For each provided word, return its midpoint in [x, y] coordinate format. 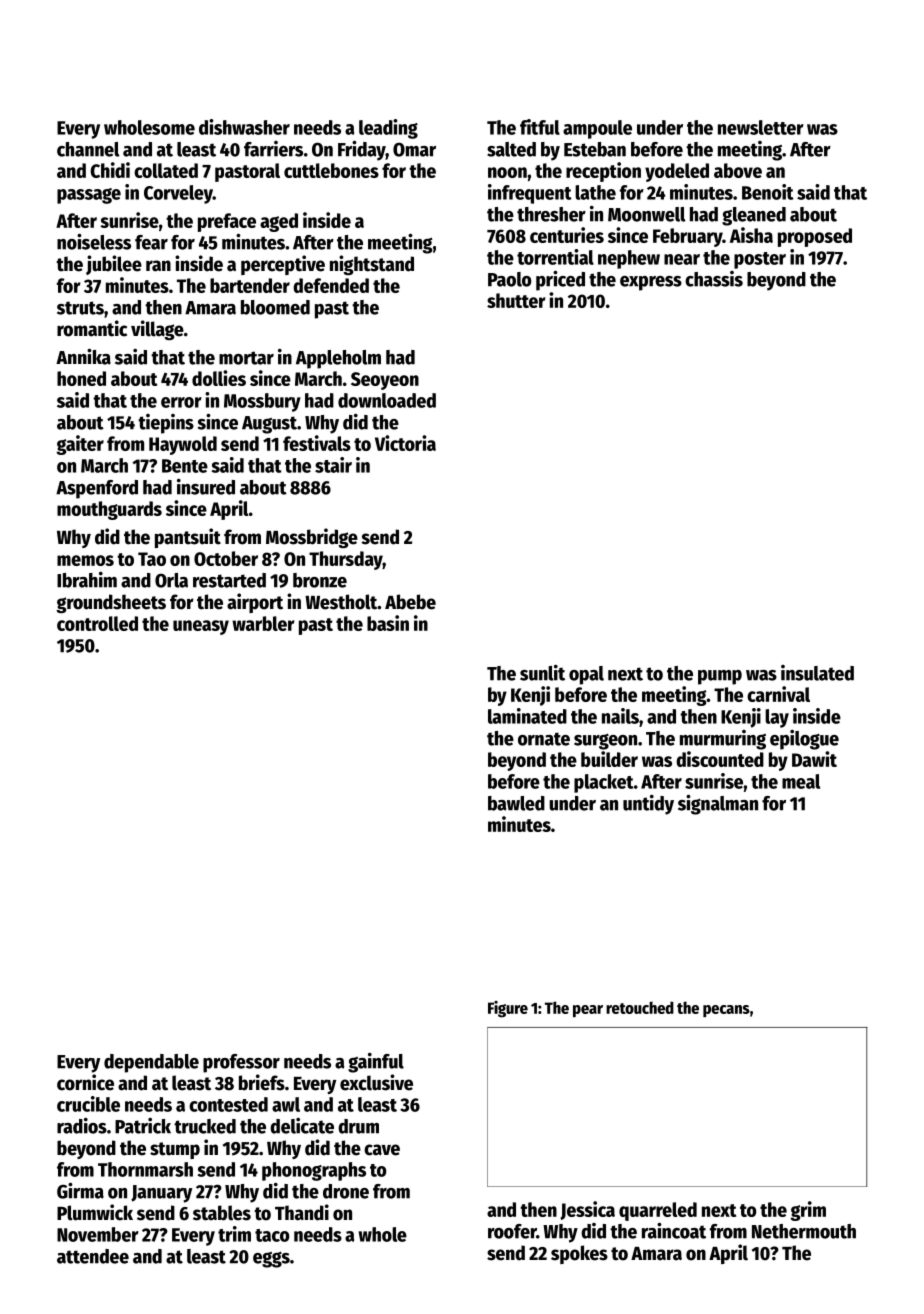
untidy [648, 805]
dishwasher [244, 127]
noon [507, 172]
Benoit [768, 192]
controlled [97, 623]
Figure [508, 1009]
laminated [527, 716]
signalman [718, 804]
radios [82, 1126]
